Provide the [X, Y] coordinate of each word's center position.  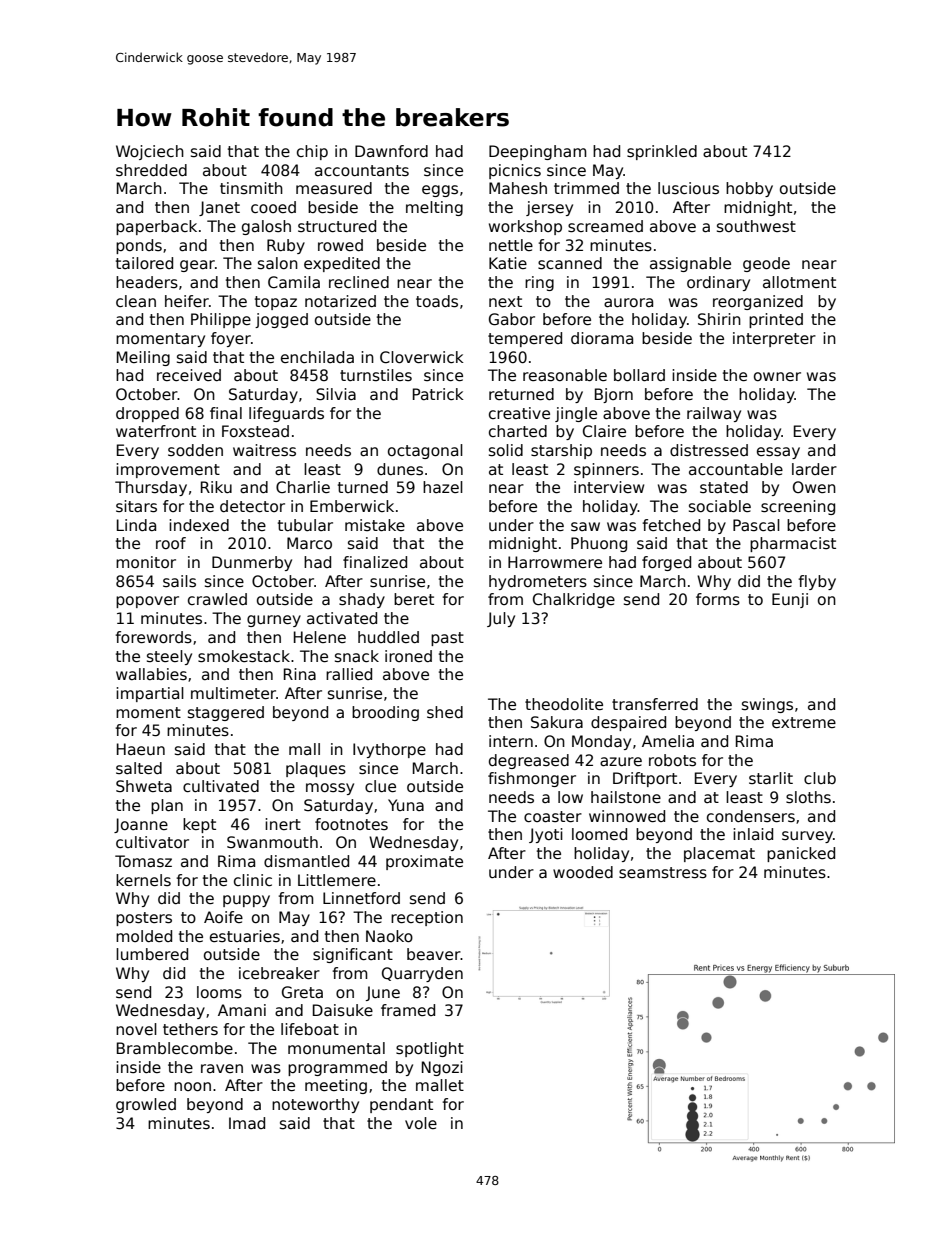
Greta [302, 992]
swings [767, 705]
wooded [583, 872]
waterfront [156, 431]
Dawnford [391, 151]
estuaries [245, 936]
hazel [443, 487]
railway [714, 414]
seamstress [663, 873]
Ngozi [442, 1068]
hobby [749, 189]
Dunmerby [252, 563]
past [447, 639]
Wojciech [150, 152]
